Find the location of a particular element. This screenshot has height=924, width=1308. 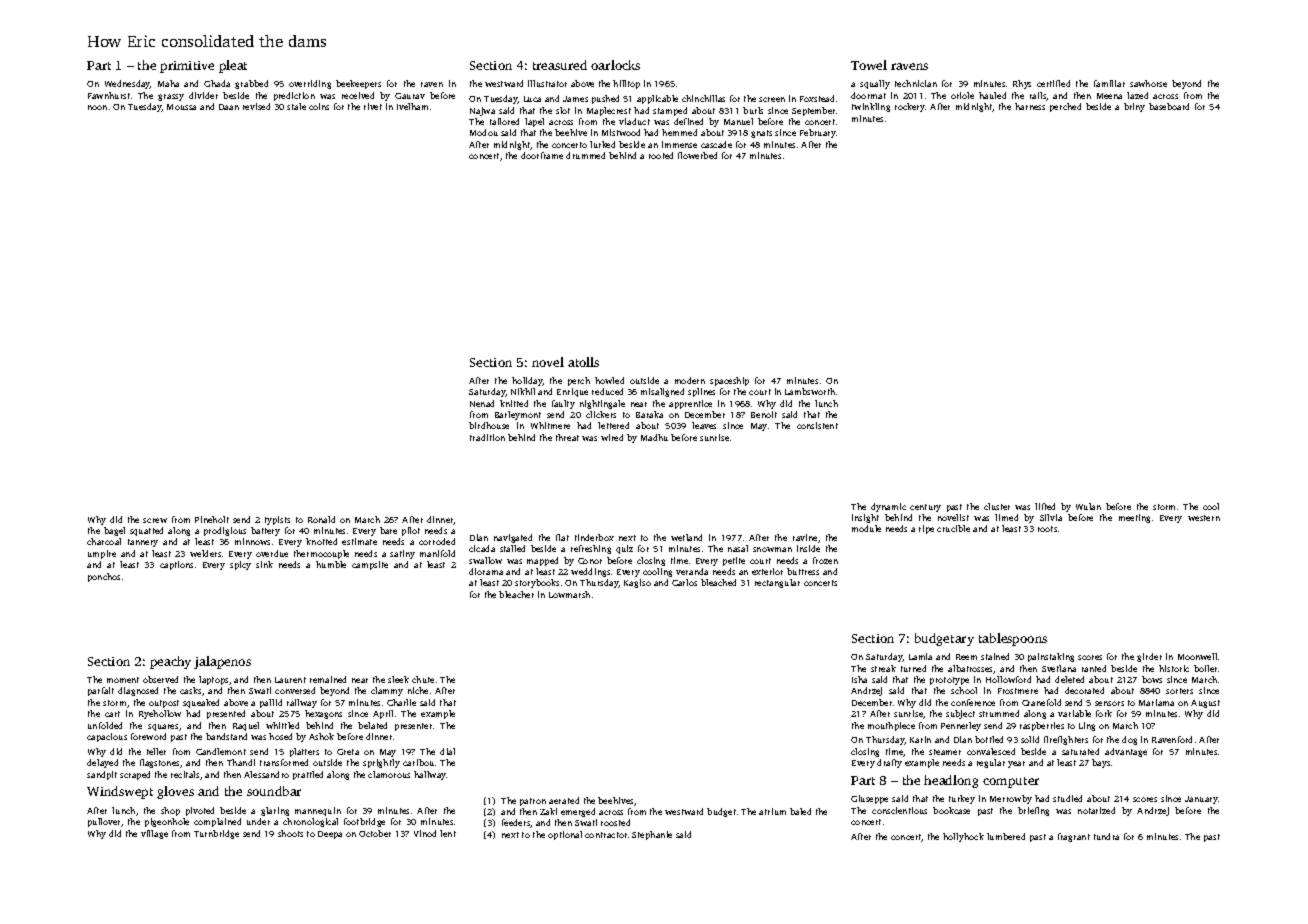

howled is located at coordinates (609, 380).
